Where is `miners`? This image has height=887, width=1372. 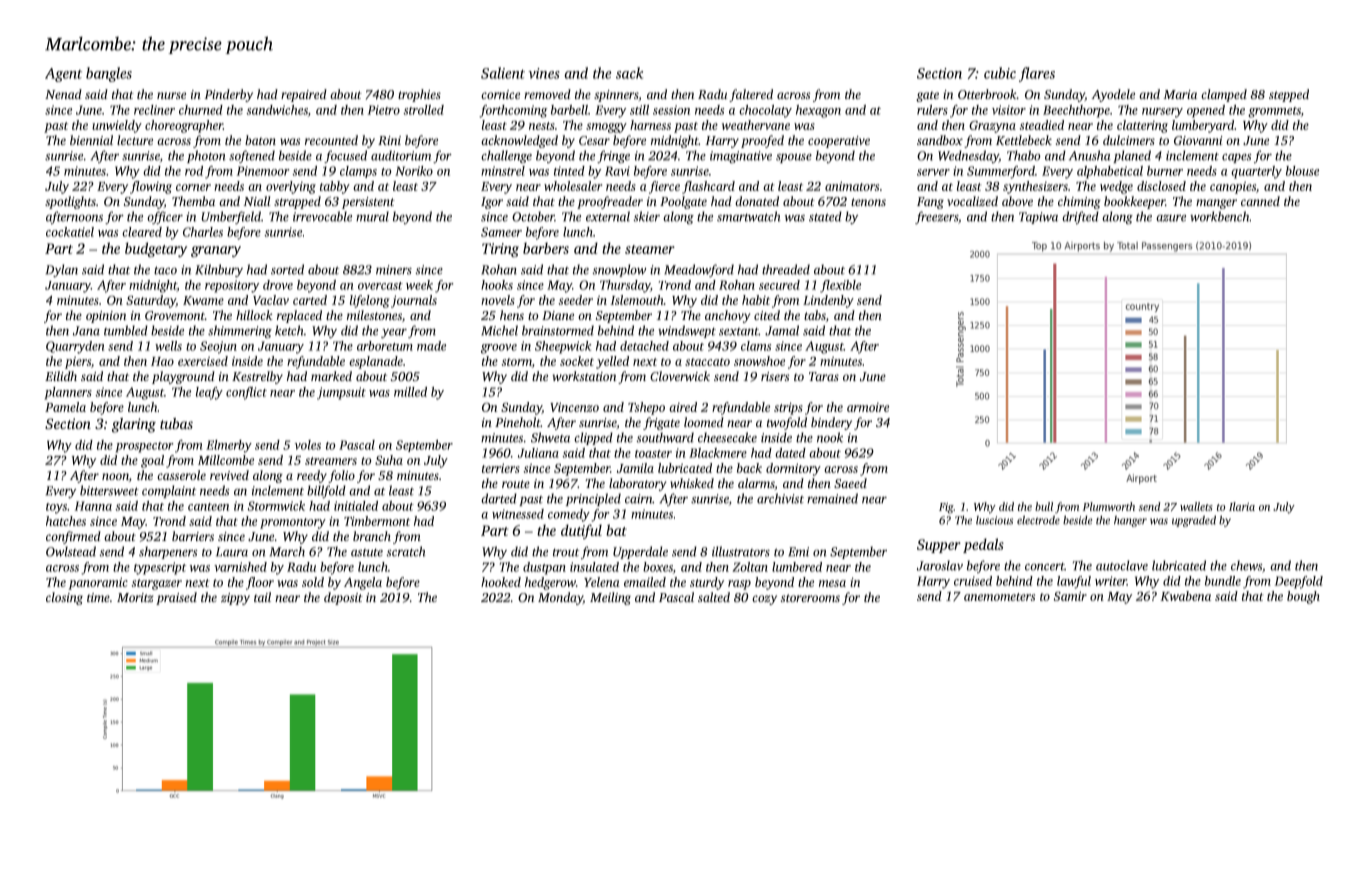
miners is located at coordinates (394, 270).
